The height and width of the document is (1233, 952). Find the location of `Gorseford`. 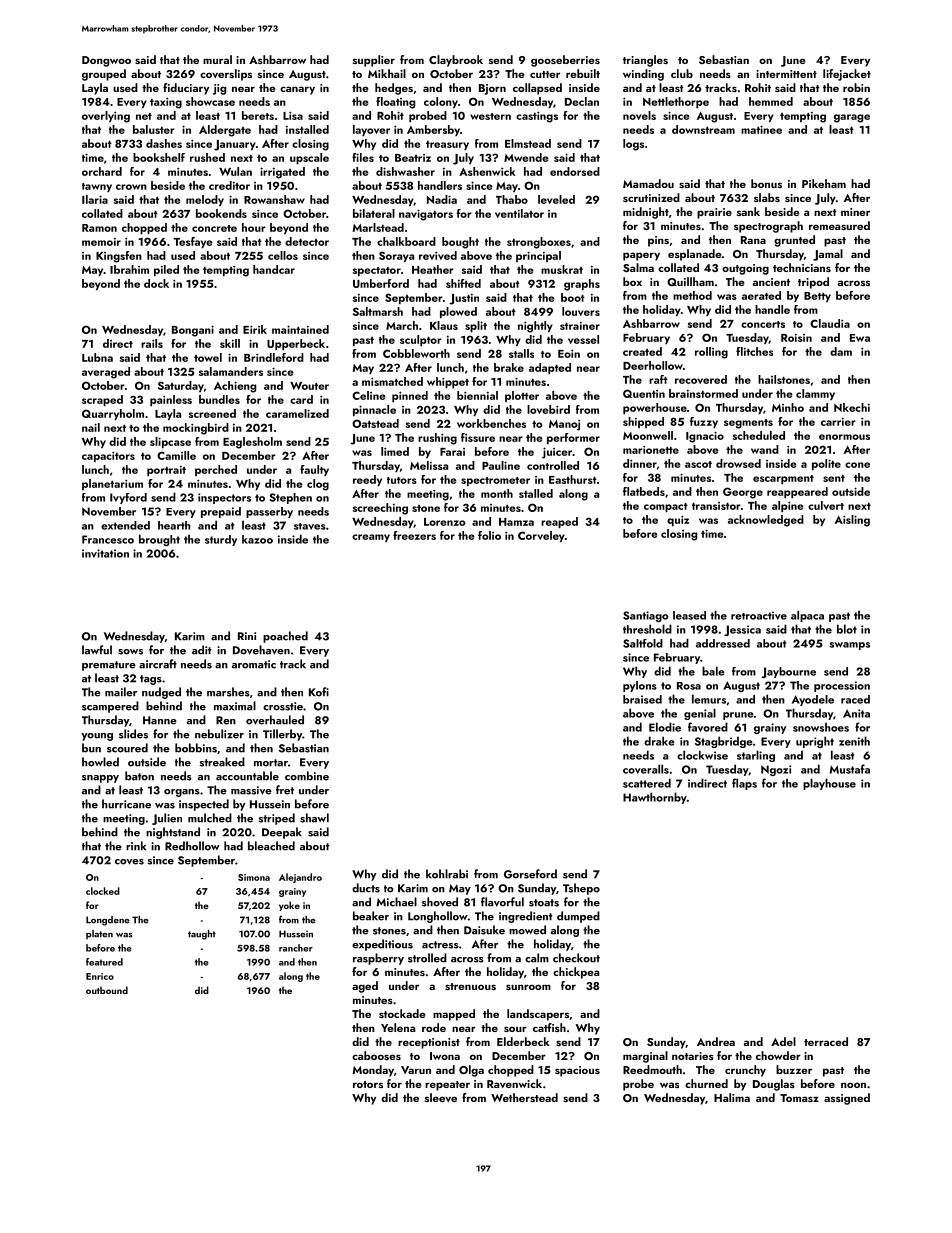

Gorseford is located at coordinates (530, 874).
